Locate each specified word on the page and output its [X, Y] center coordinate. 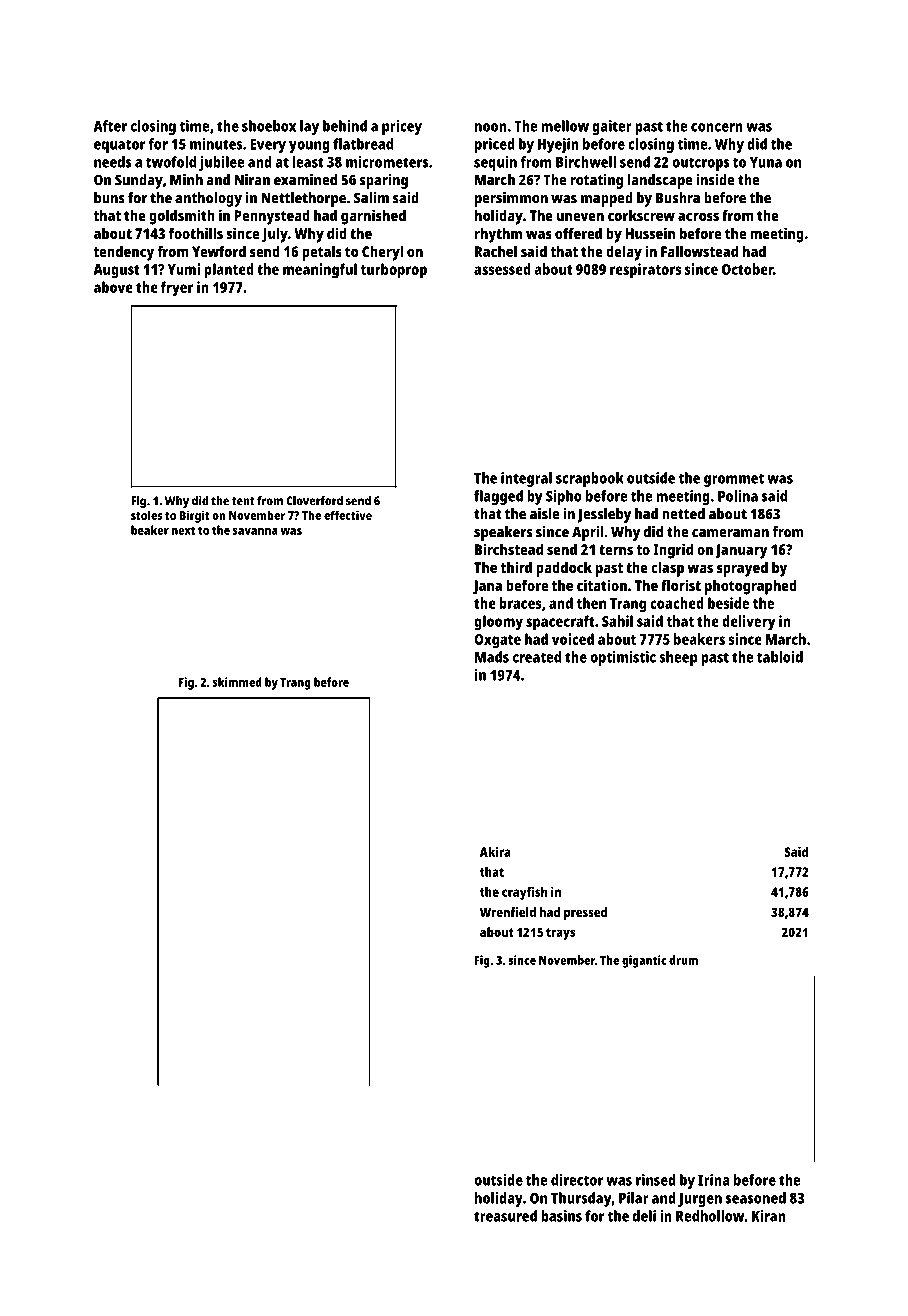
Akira [495, 851]
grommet [734, 480]
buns [109, 198]
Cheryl [382, 253]
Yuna [766, 162]
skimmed [237, 682]
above [113, 287]
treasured [505, 1216]
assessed [502, 269]
